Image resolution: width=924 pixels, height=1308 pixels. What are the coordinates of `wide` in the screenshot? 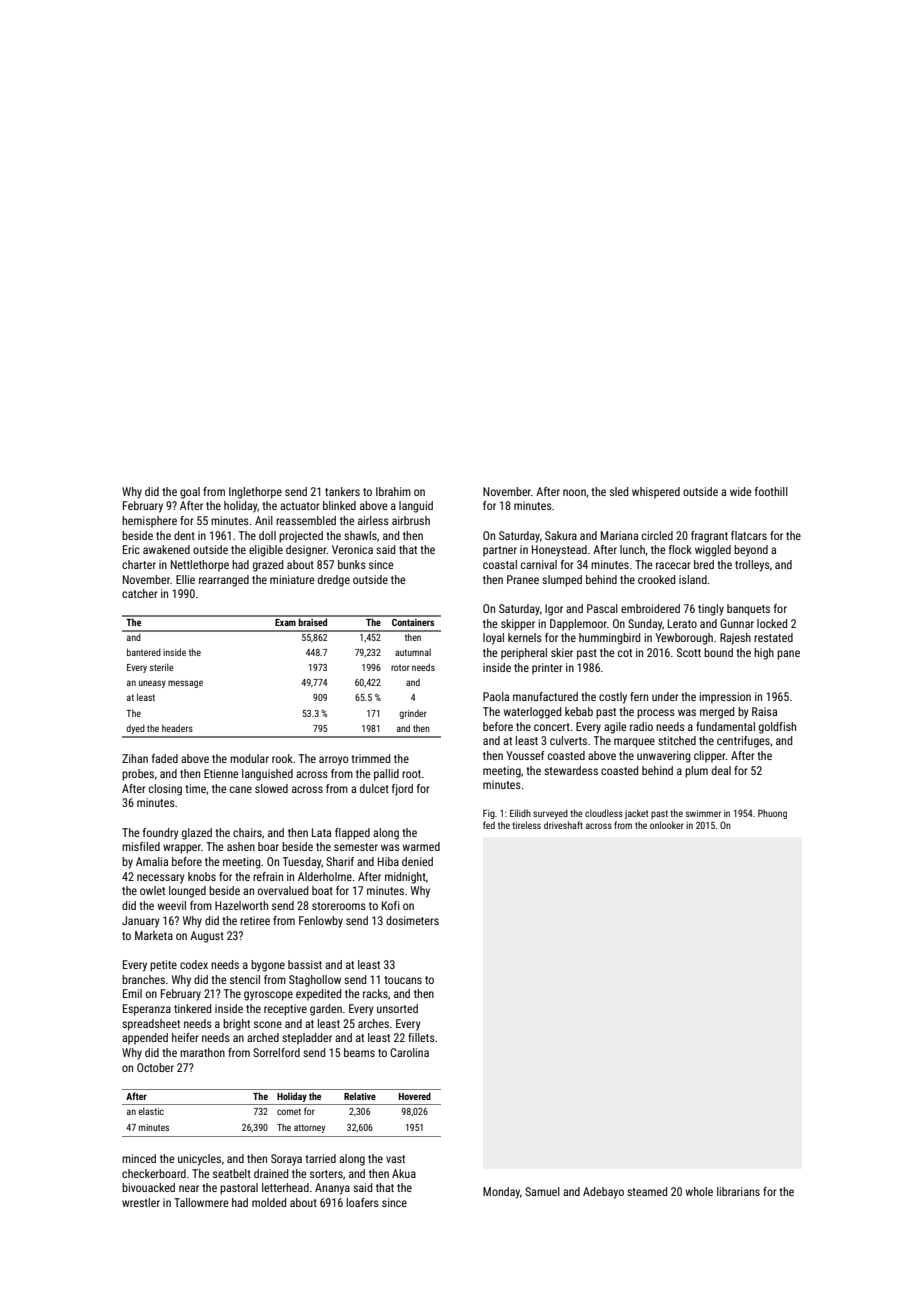 It's located at (740, 491).
